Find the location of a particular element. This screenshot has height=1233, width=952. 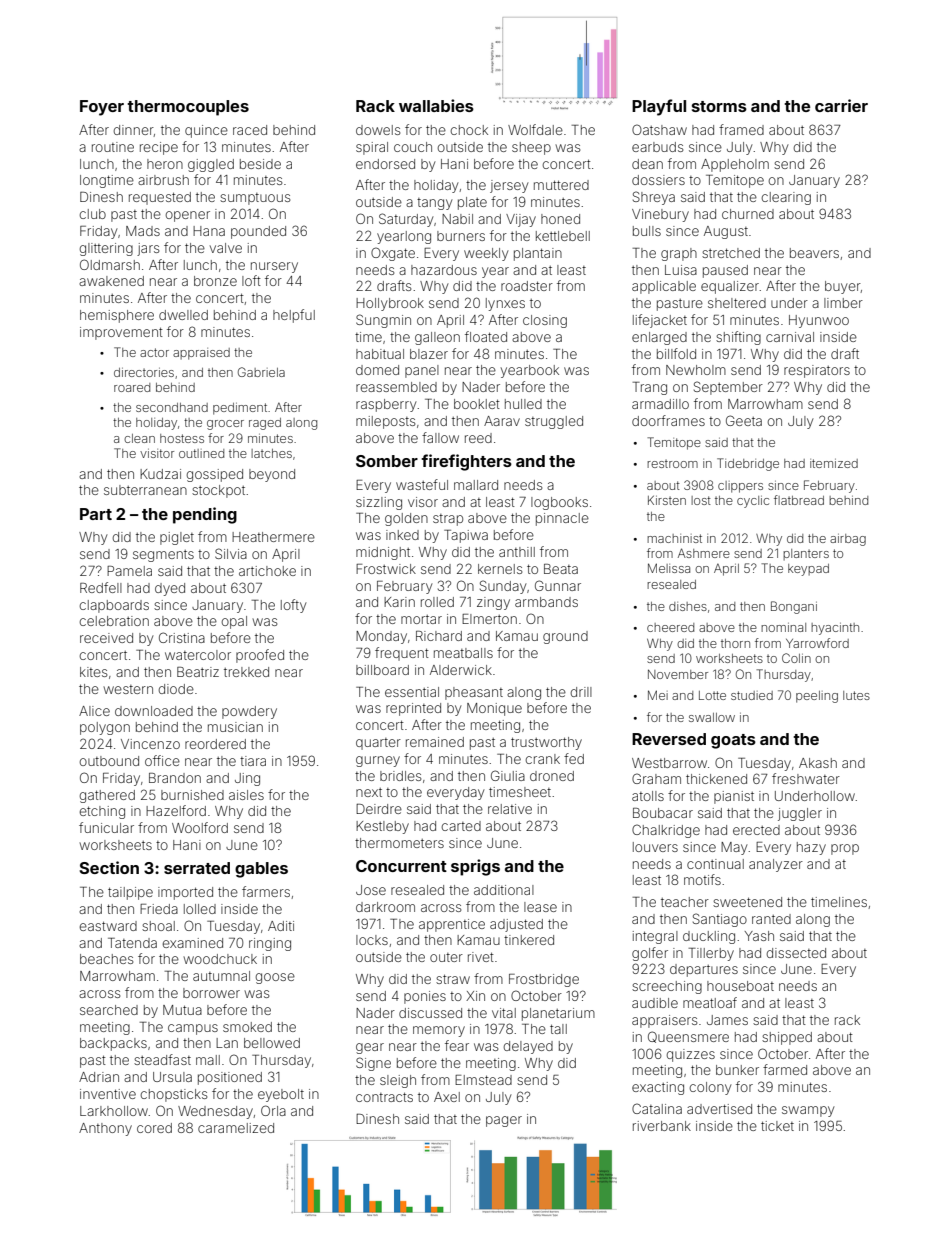

lease is located at coordinates (540, 907).
